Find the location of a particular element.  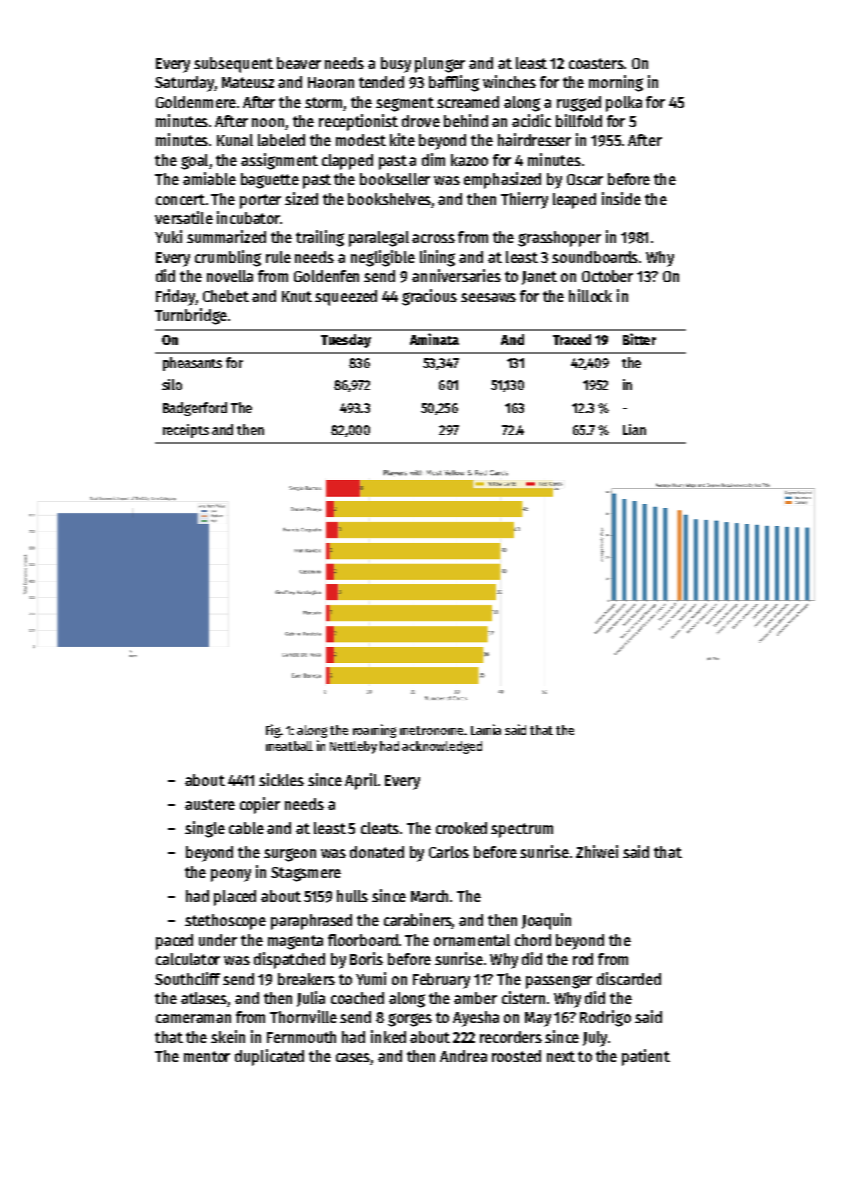

inside is located at coordinates (621, 198).
